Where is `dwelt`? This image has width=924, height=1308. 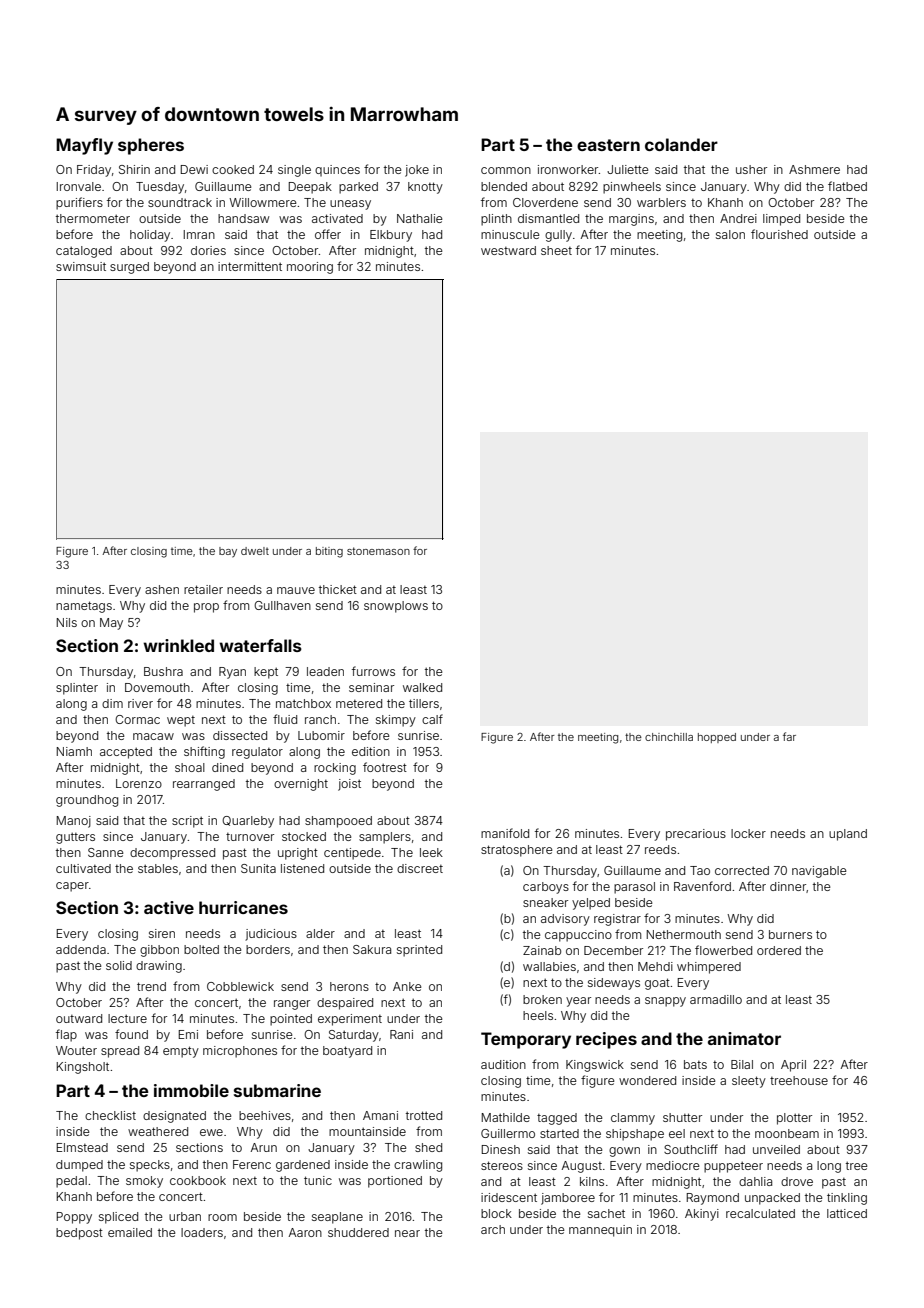
dwelt is located at coordinates (255, 551).
